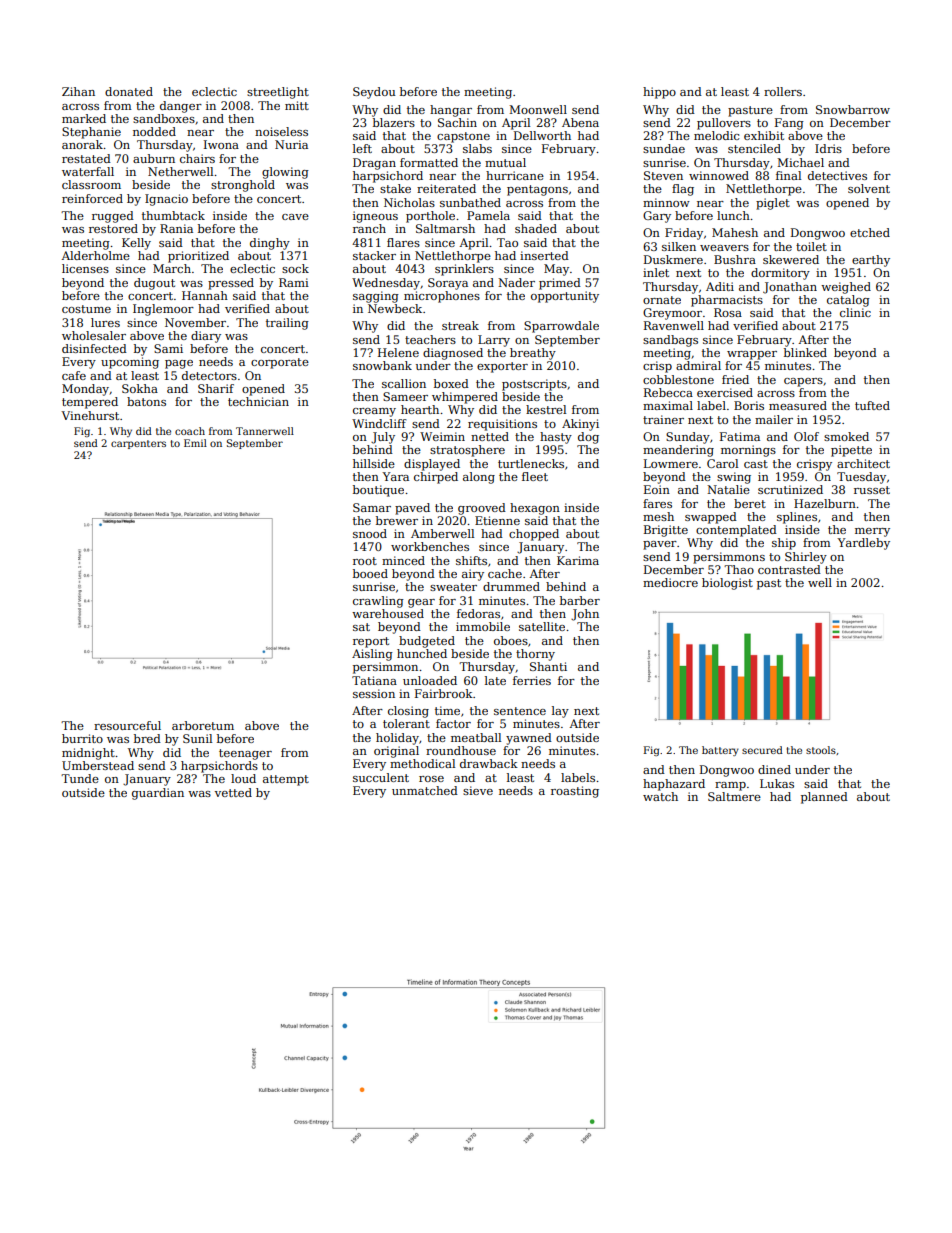  What do you see at coordinates (453, 354) in the page?
I see `diagnosed` at bounding box center [453, 354].
